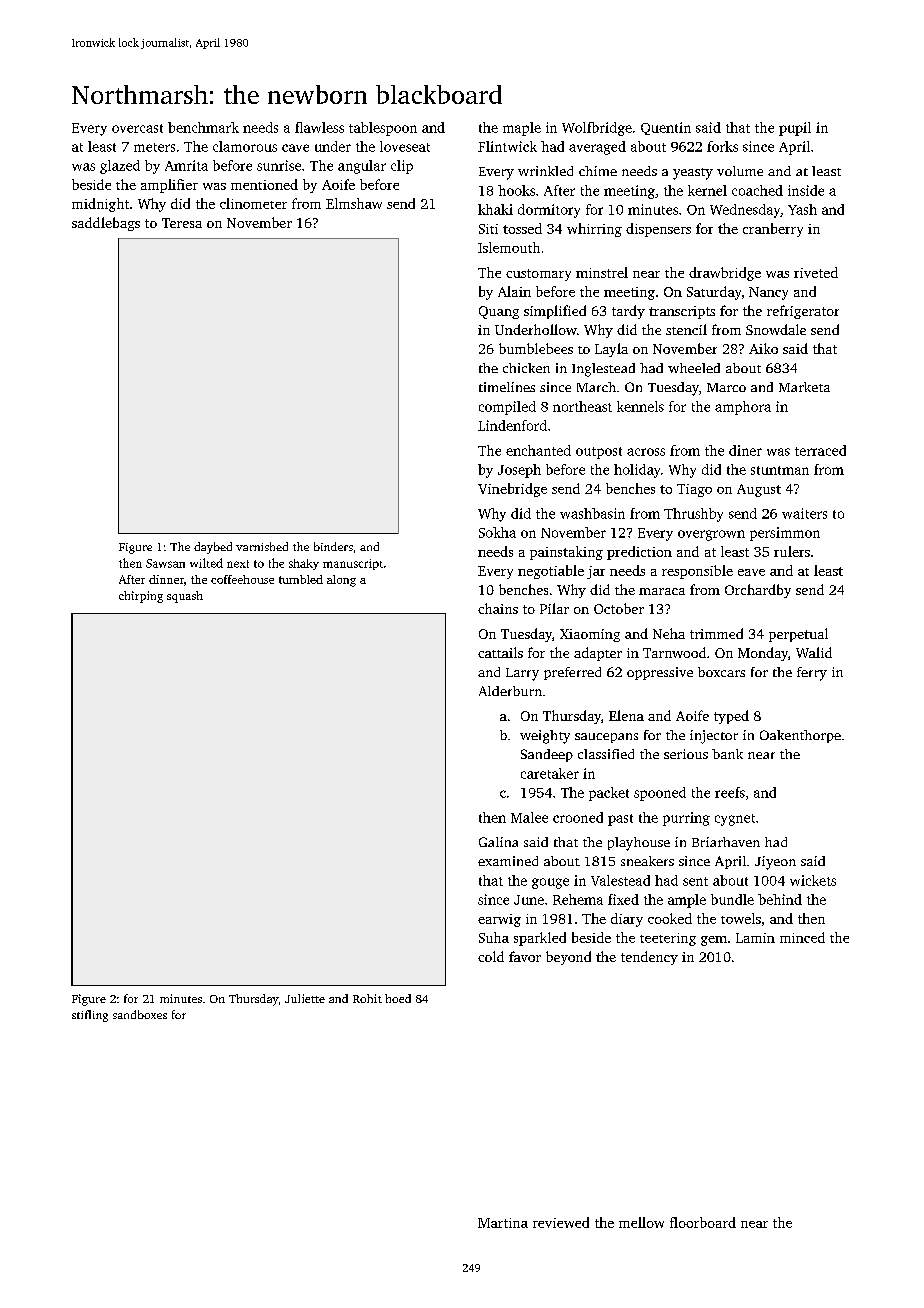 Image resolution: width=924 pixels, height=1308 pixels. I want to click on minced, so click(802, 937).
